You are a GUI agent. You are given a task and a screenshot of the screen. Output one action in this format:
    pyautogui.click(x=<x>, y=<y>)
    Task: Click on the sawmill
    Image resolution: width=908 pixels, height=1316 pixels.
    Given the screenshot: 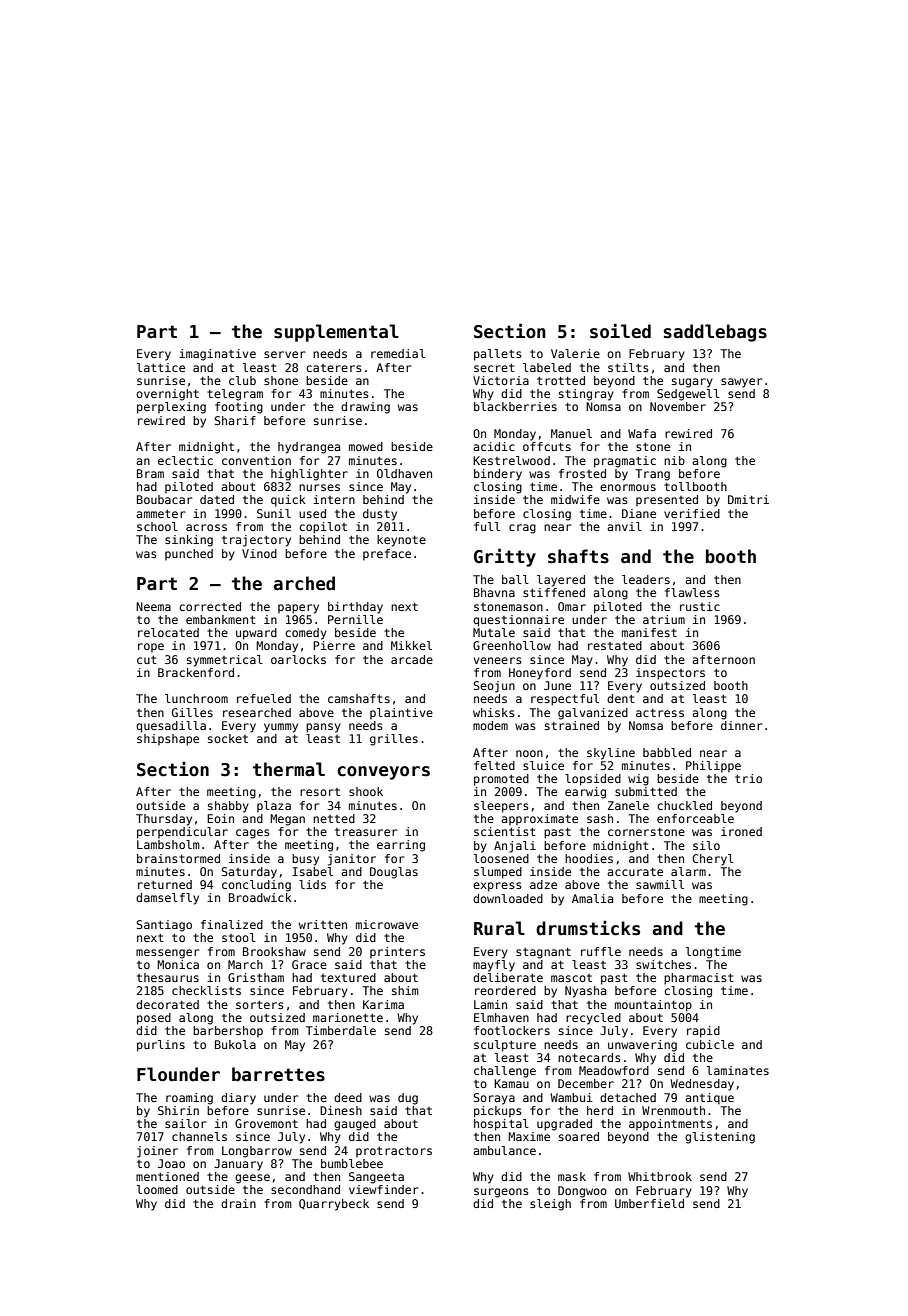 What is the action you would take?
    pyautogui.click(x=660, y=884)
